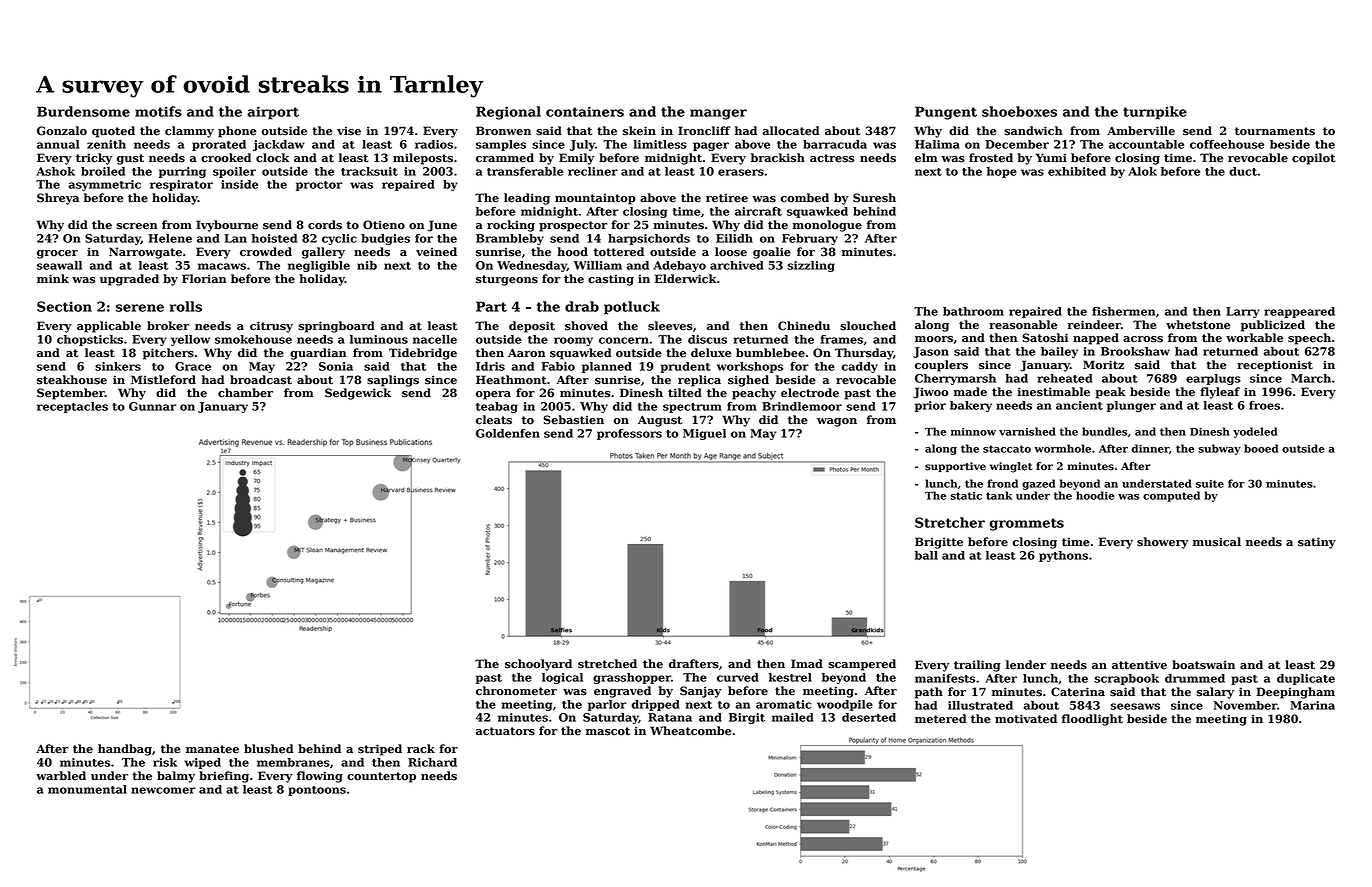 This screenshot has height=887, width=1372. I want to click on reappeared, so click(1299, 312).
